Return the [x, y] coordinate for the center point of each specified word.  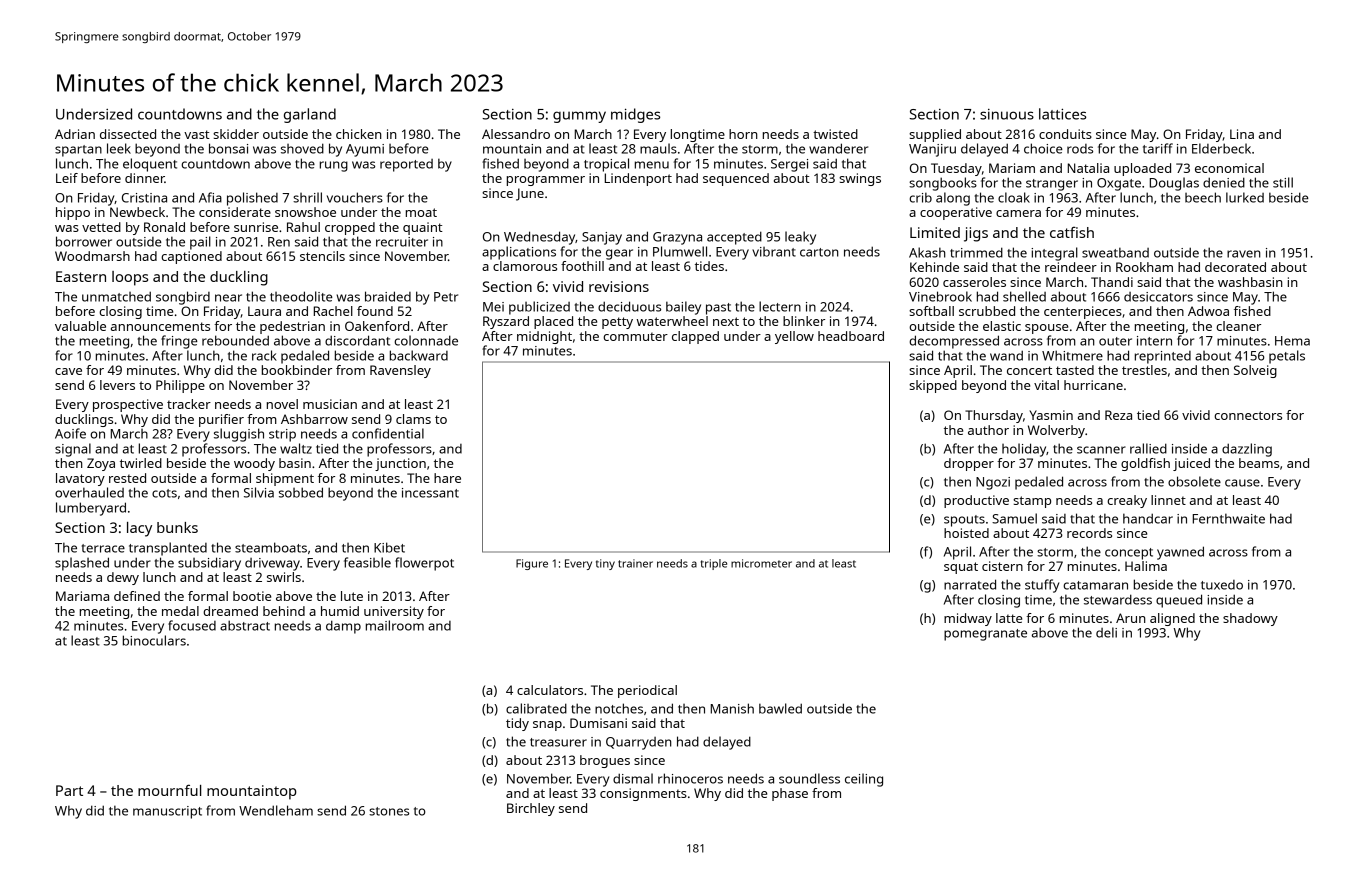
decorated [1235, 267]
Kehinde [934, 267]
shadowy [1250, 619]
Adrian [75, 134]
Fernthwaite [1229, 518]
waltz [296, 448]
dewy [123, 578]
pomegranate [985, 635]
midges [635, 115]
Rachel [333, 311]
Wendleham [276, 810]
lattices [1062, 114]
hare [447, 478]
